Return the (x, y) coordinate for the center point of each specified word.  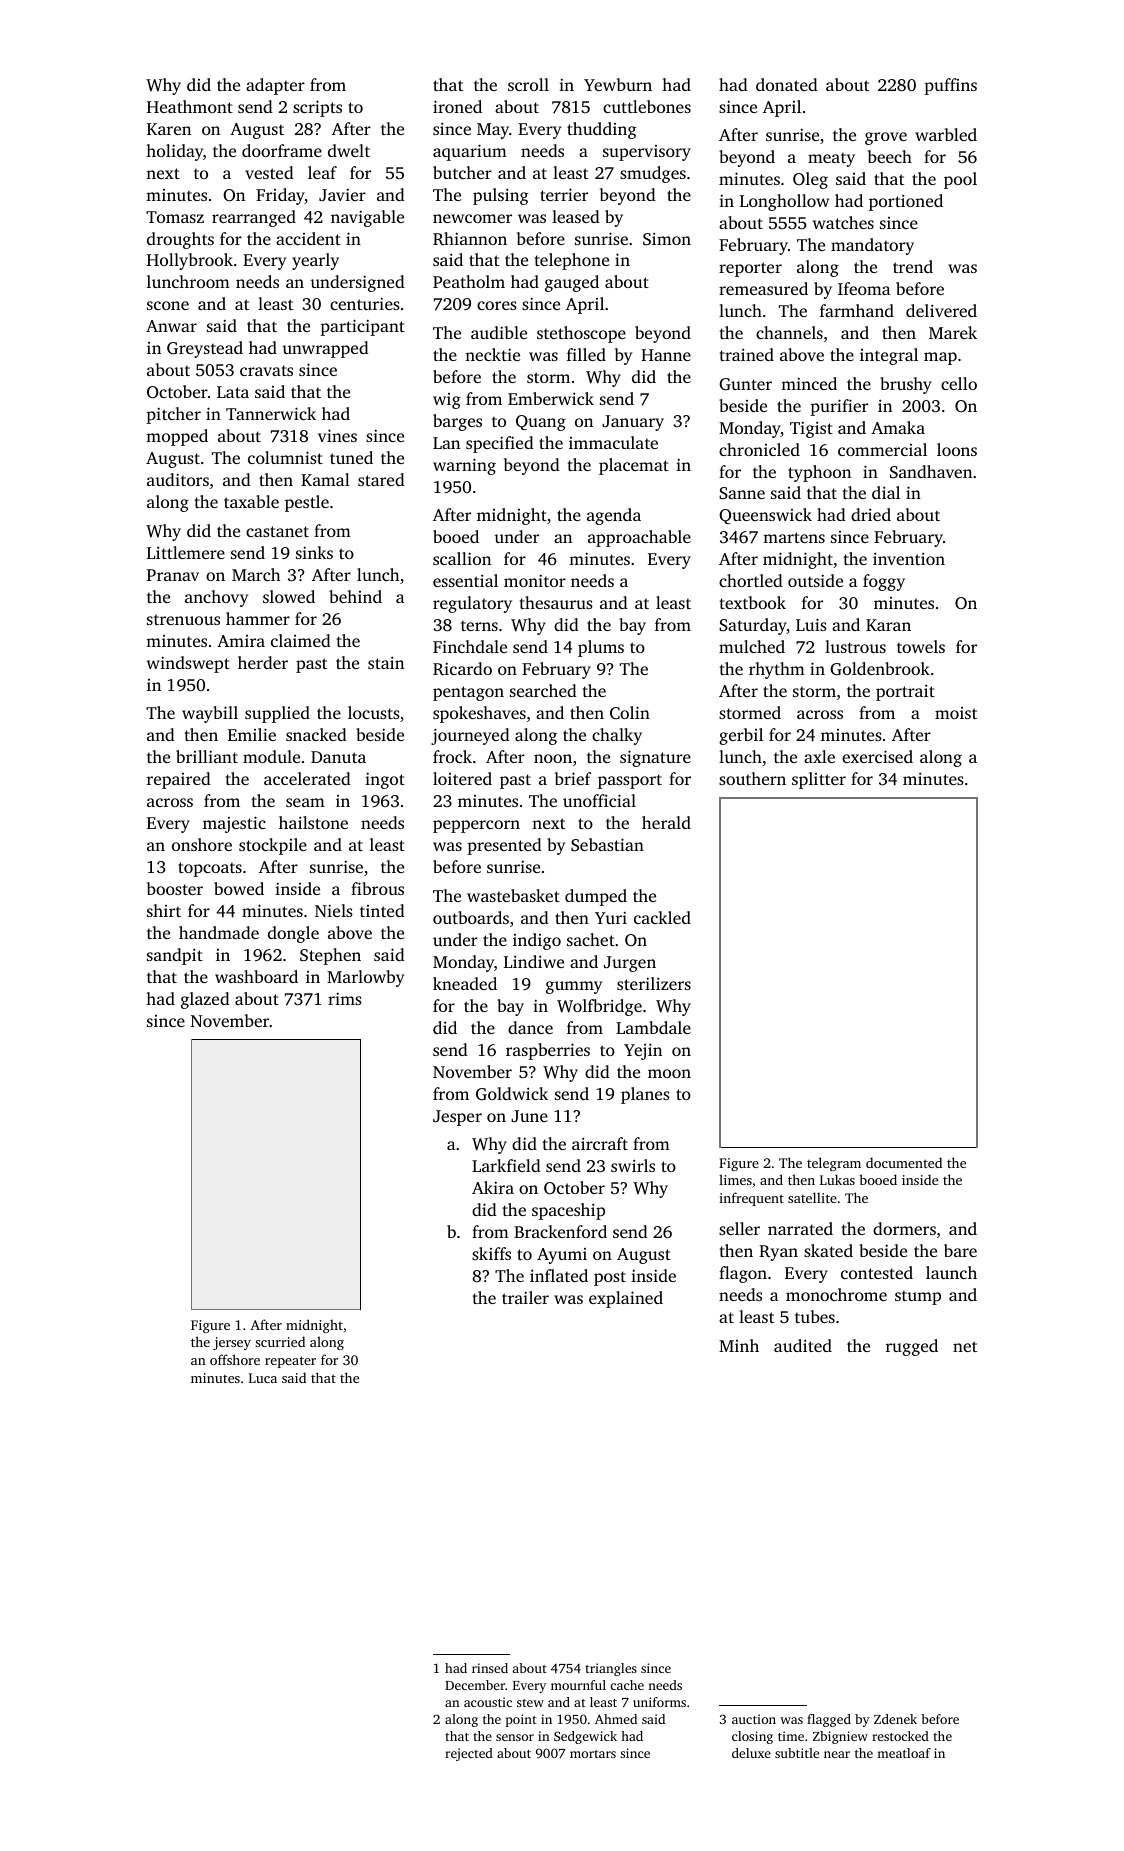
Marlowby (365, 978)
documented (904, 1162)
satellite (812, 1197)
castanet (277, 531)
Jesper (457, 1118)
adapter (275, 86)
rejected (469, 1754)
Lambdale (653, 1027)
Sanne (742, 493)
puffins (950, 86)
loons (957, 449)
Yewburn (618, 84)
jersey (232, 1343)
